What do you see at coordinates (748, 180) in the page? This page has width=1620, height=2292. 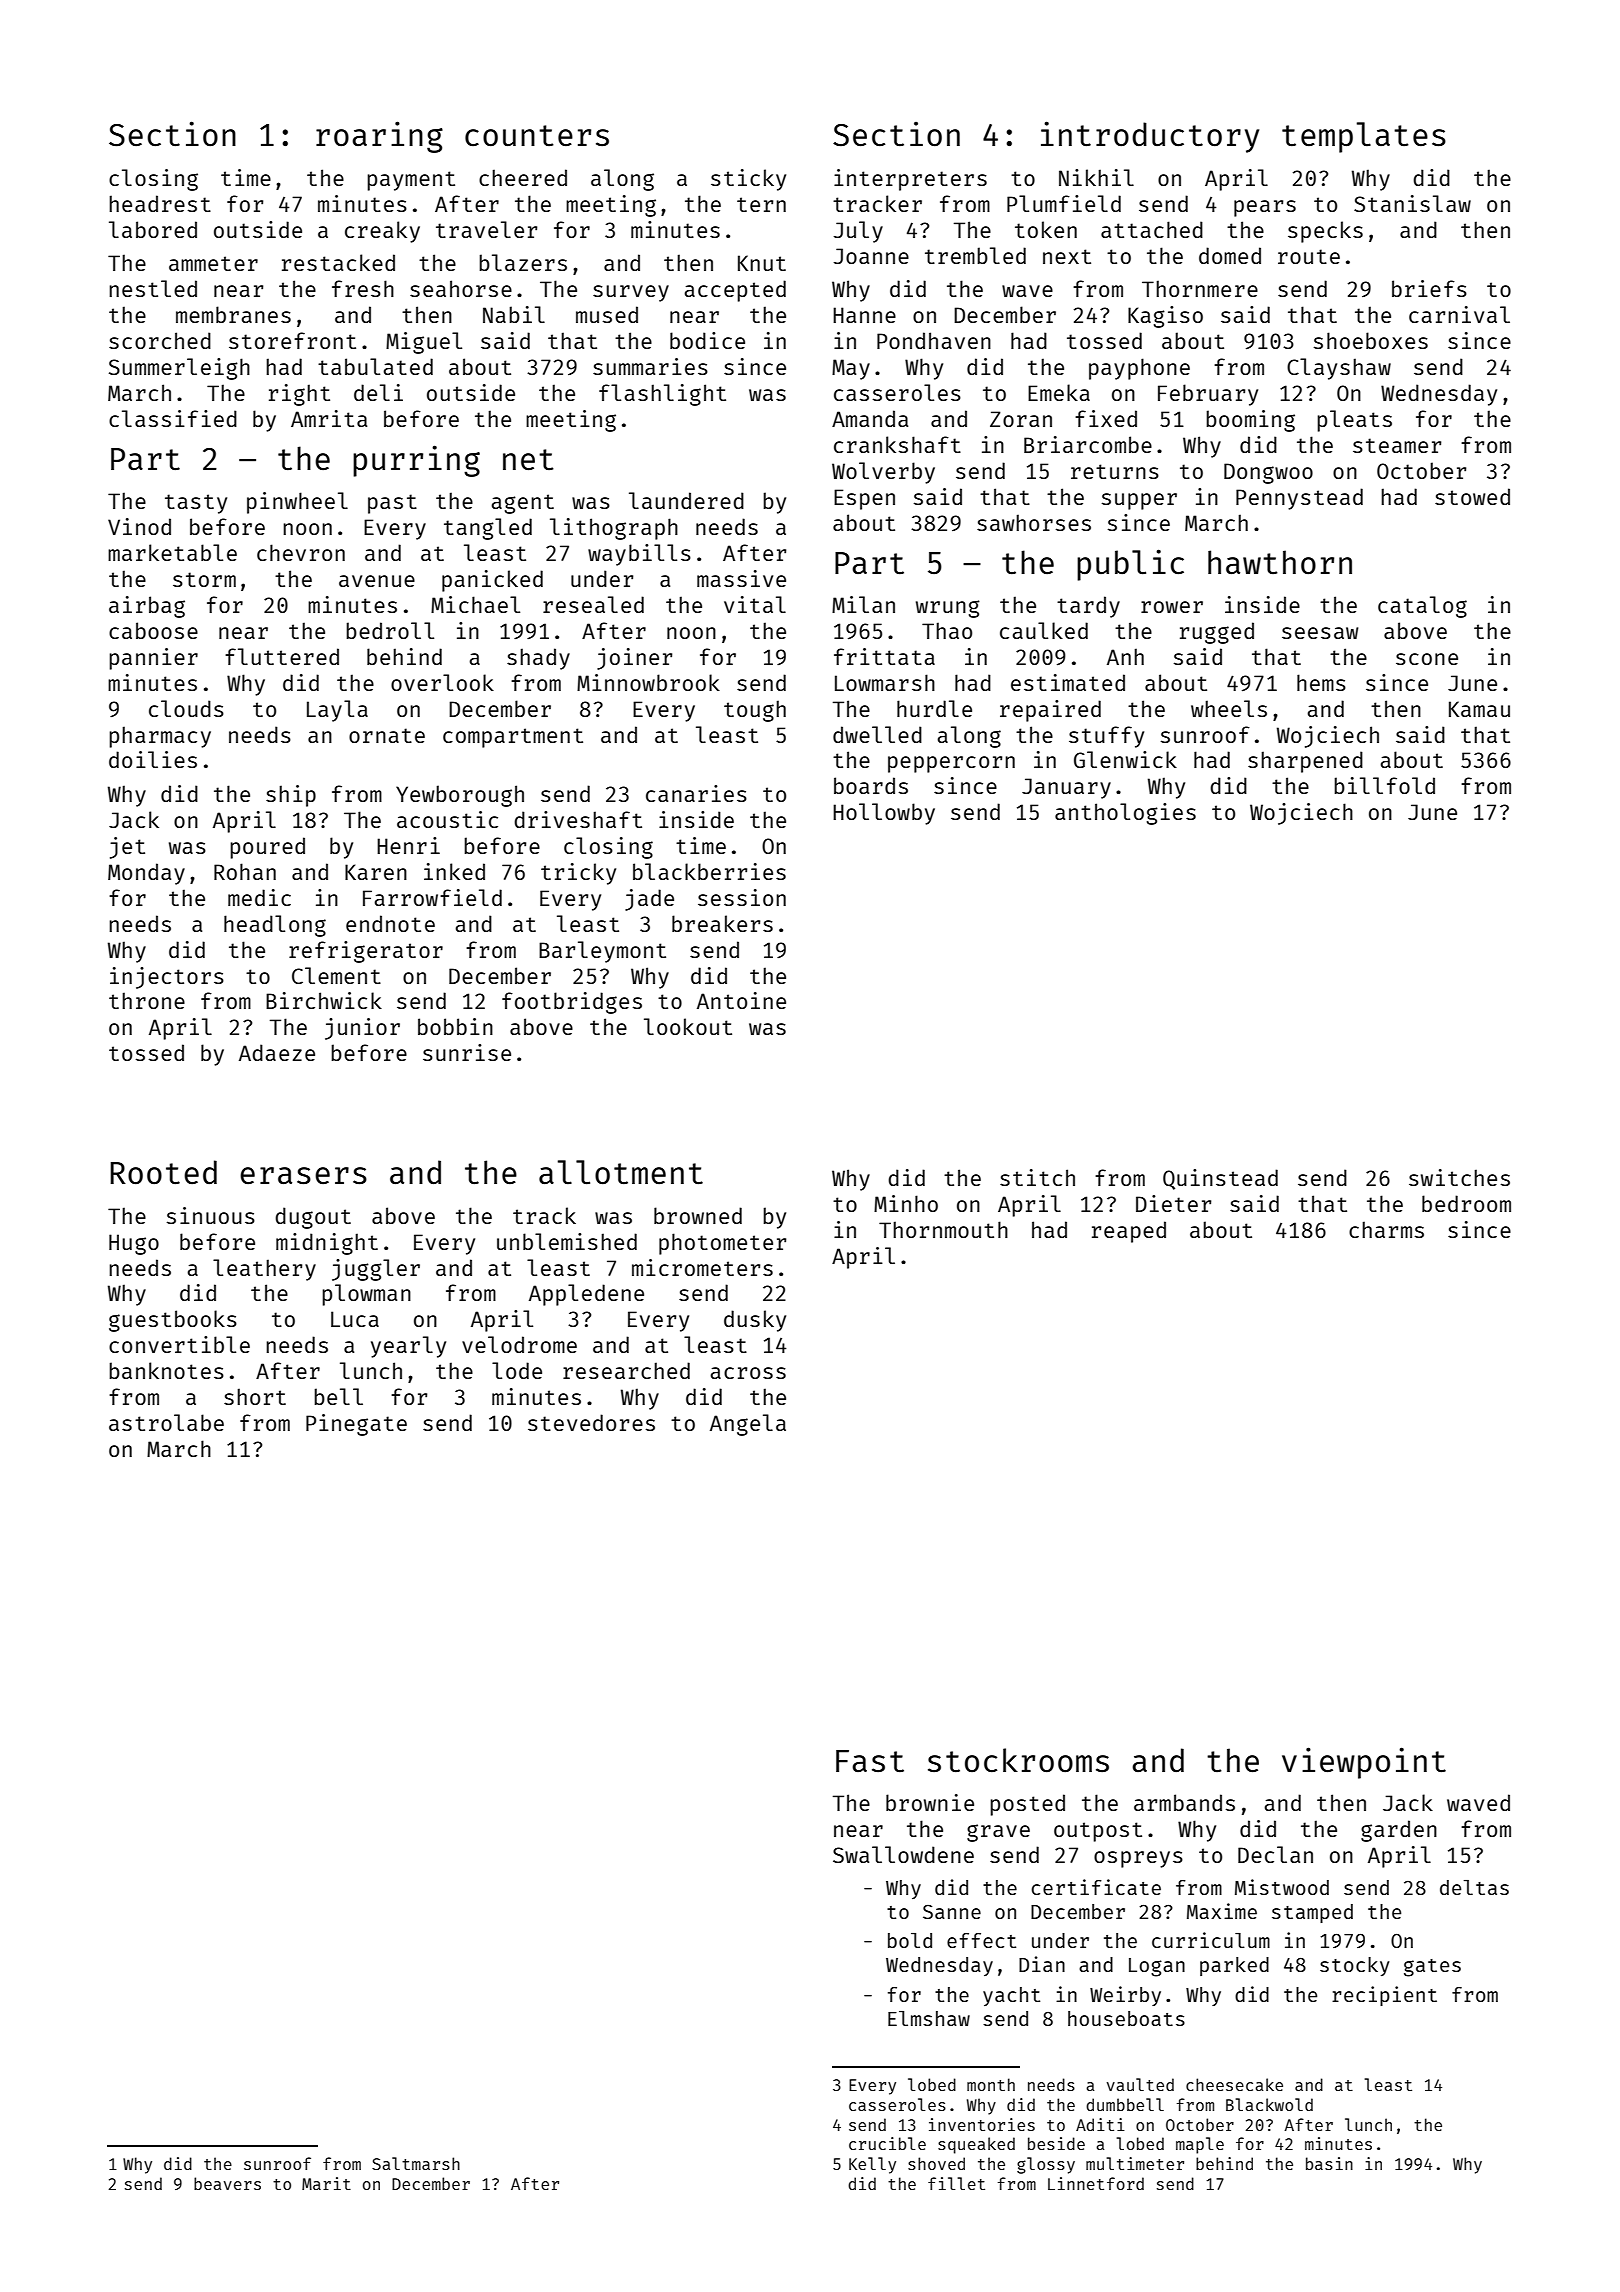 I see `sticky` at bounding box center [748, 180].
